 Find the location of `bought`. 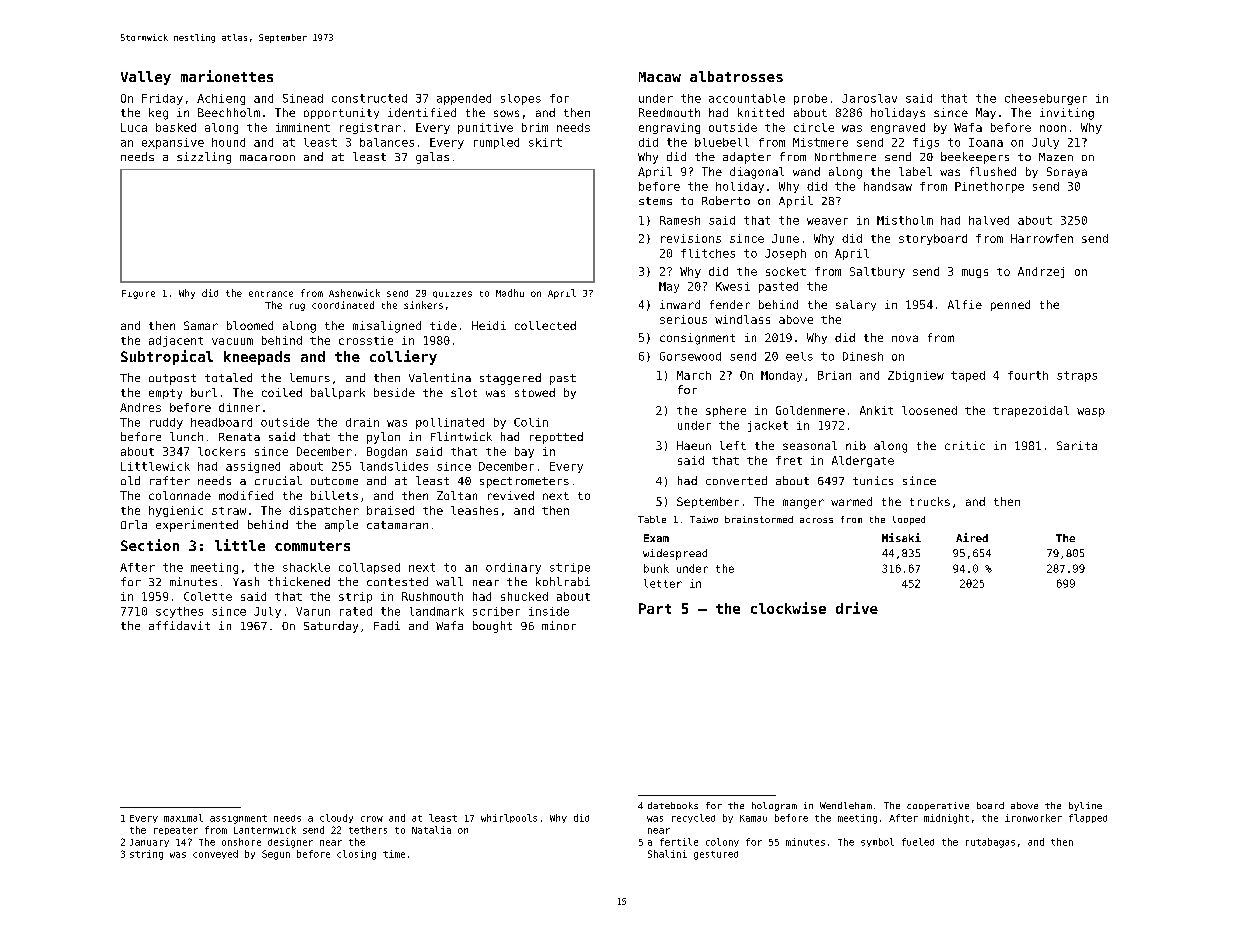

bought is located at coordinates (492, 627).
